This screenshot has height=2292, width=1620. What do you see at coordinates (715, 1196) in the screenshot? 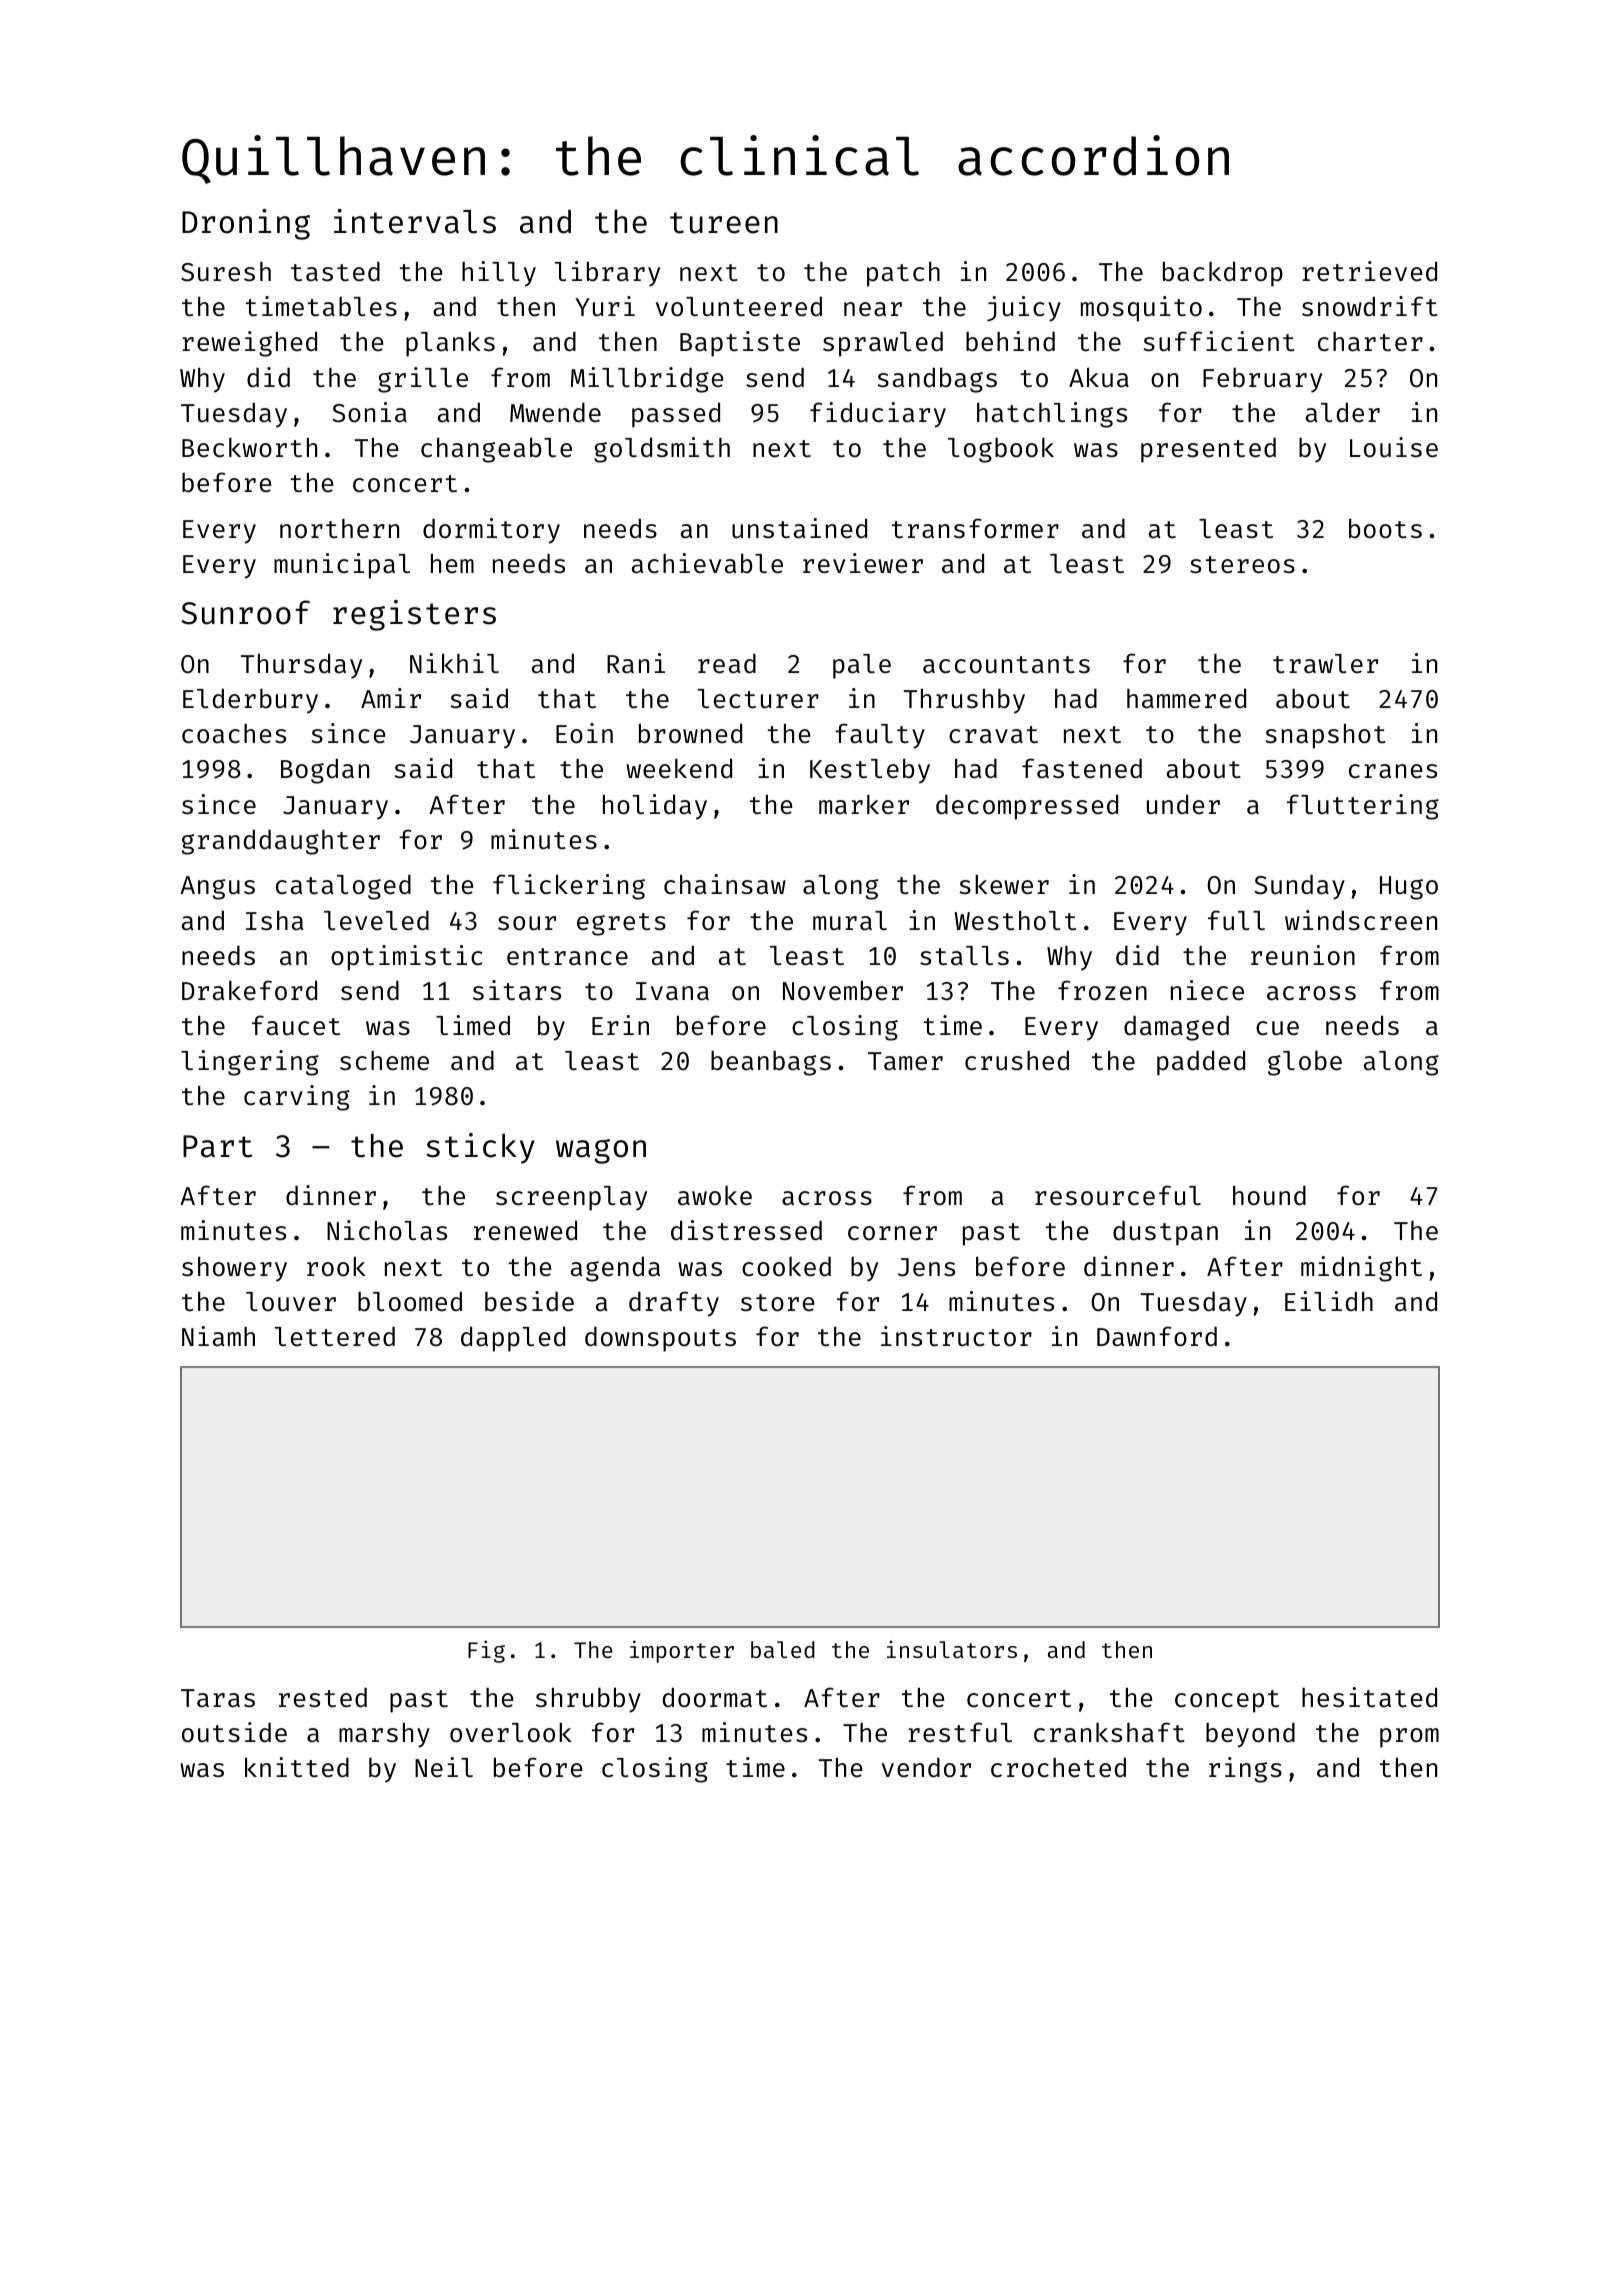
I see `awoke` at bounding box center [715, 1196].
